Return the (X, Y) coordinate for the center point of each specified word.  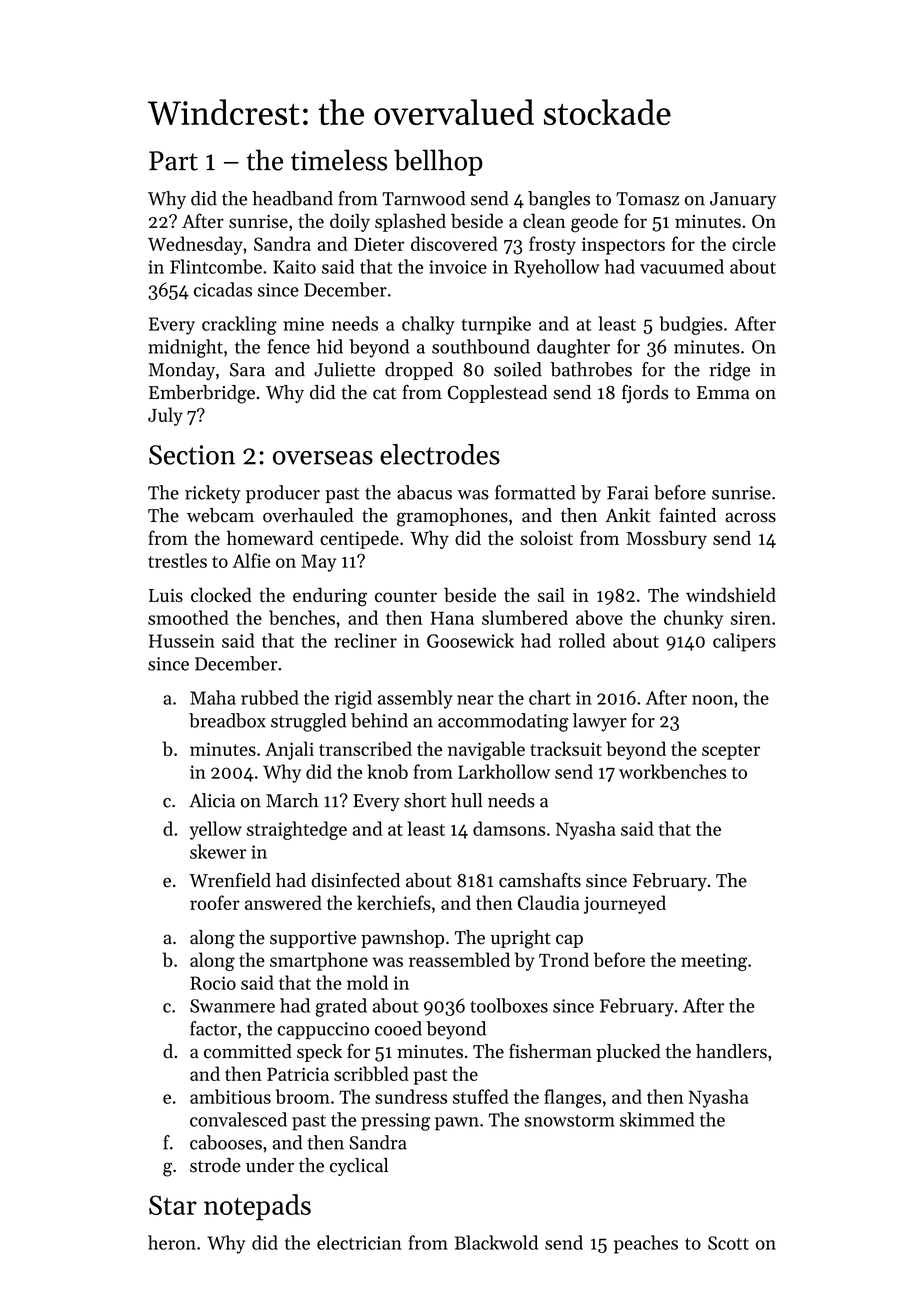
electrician (359, 1242)
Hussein (182, 641)
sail (551, 595)
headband (292, 198)
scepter (731, 752)
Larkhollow (504, 771)
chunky (693, 619)
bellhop (438, 162)
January (743, 200)
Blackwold (496, 1242)
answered (283, 902)
